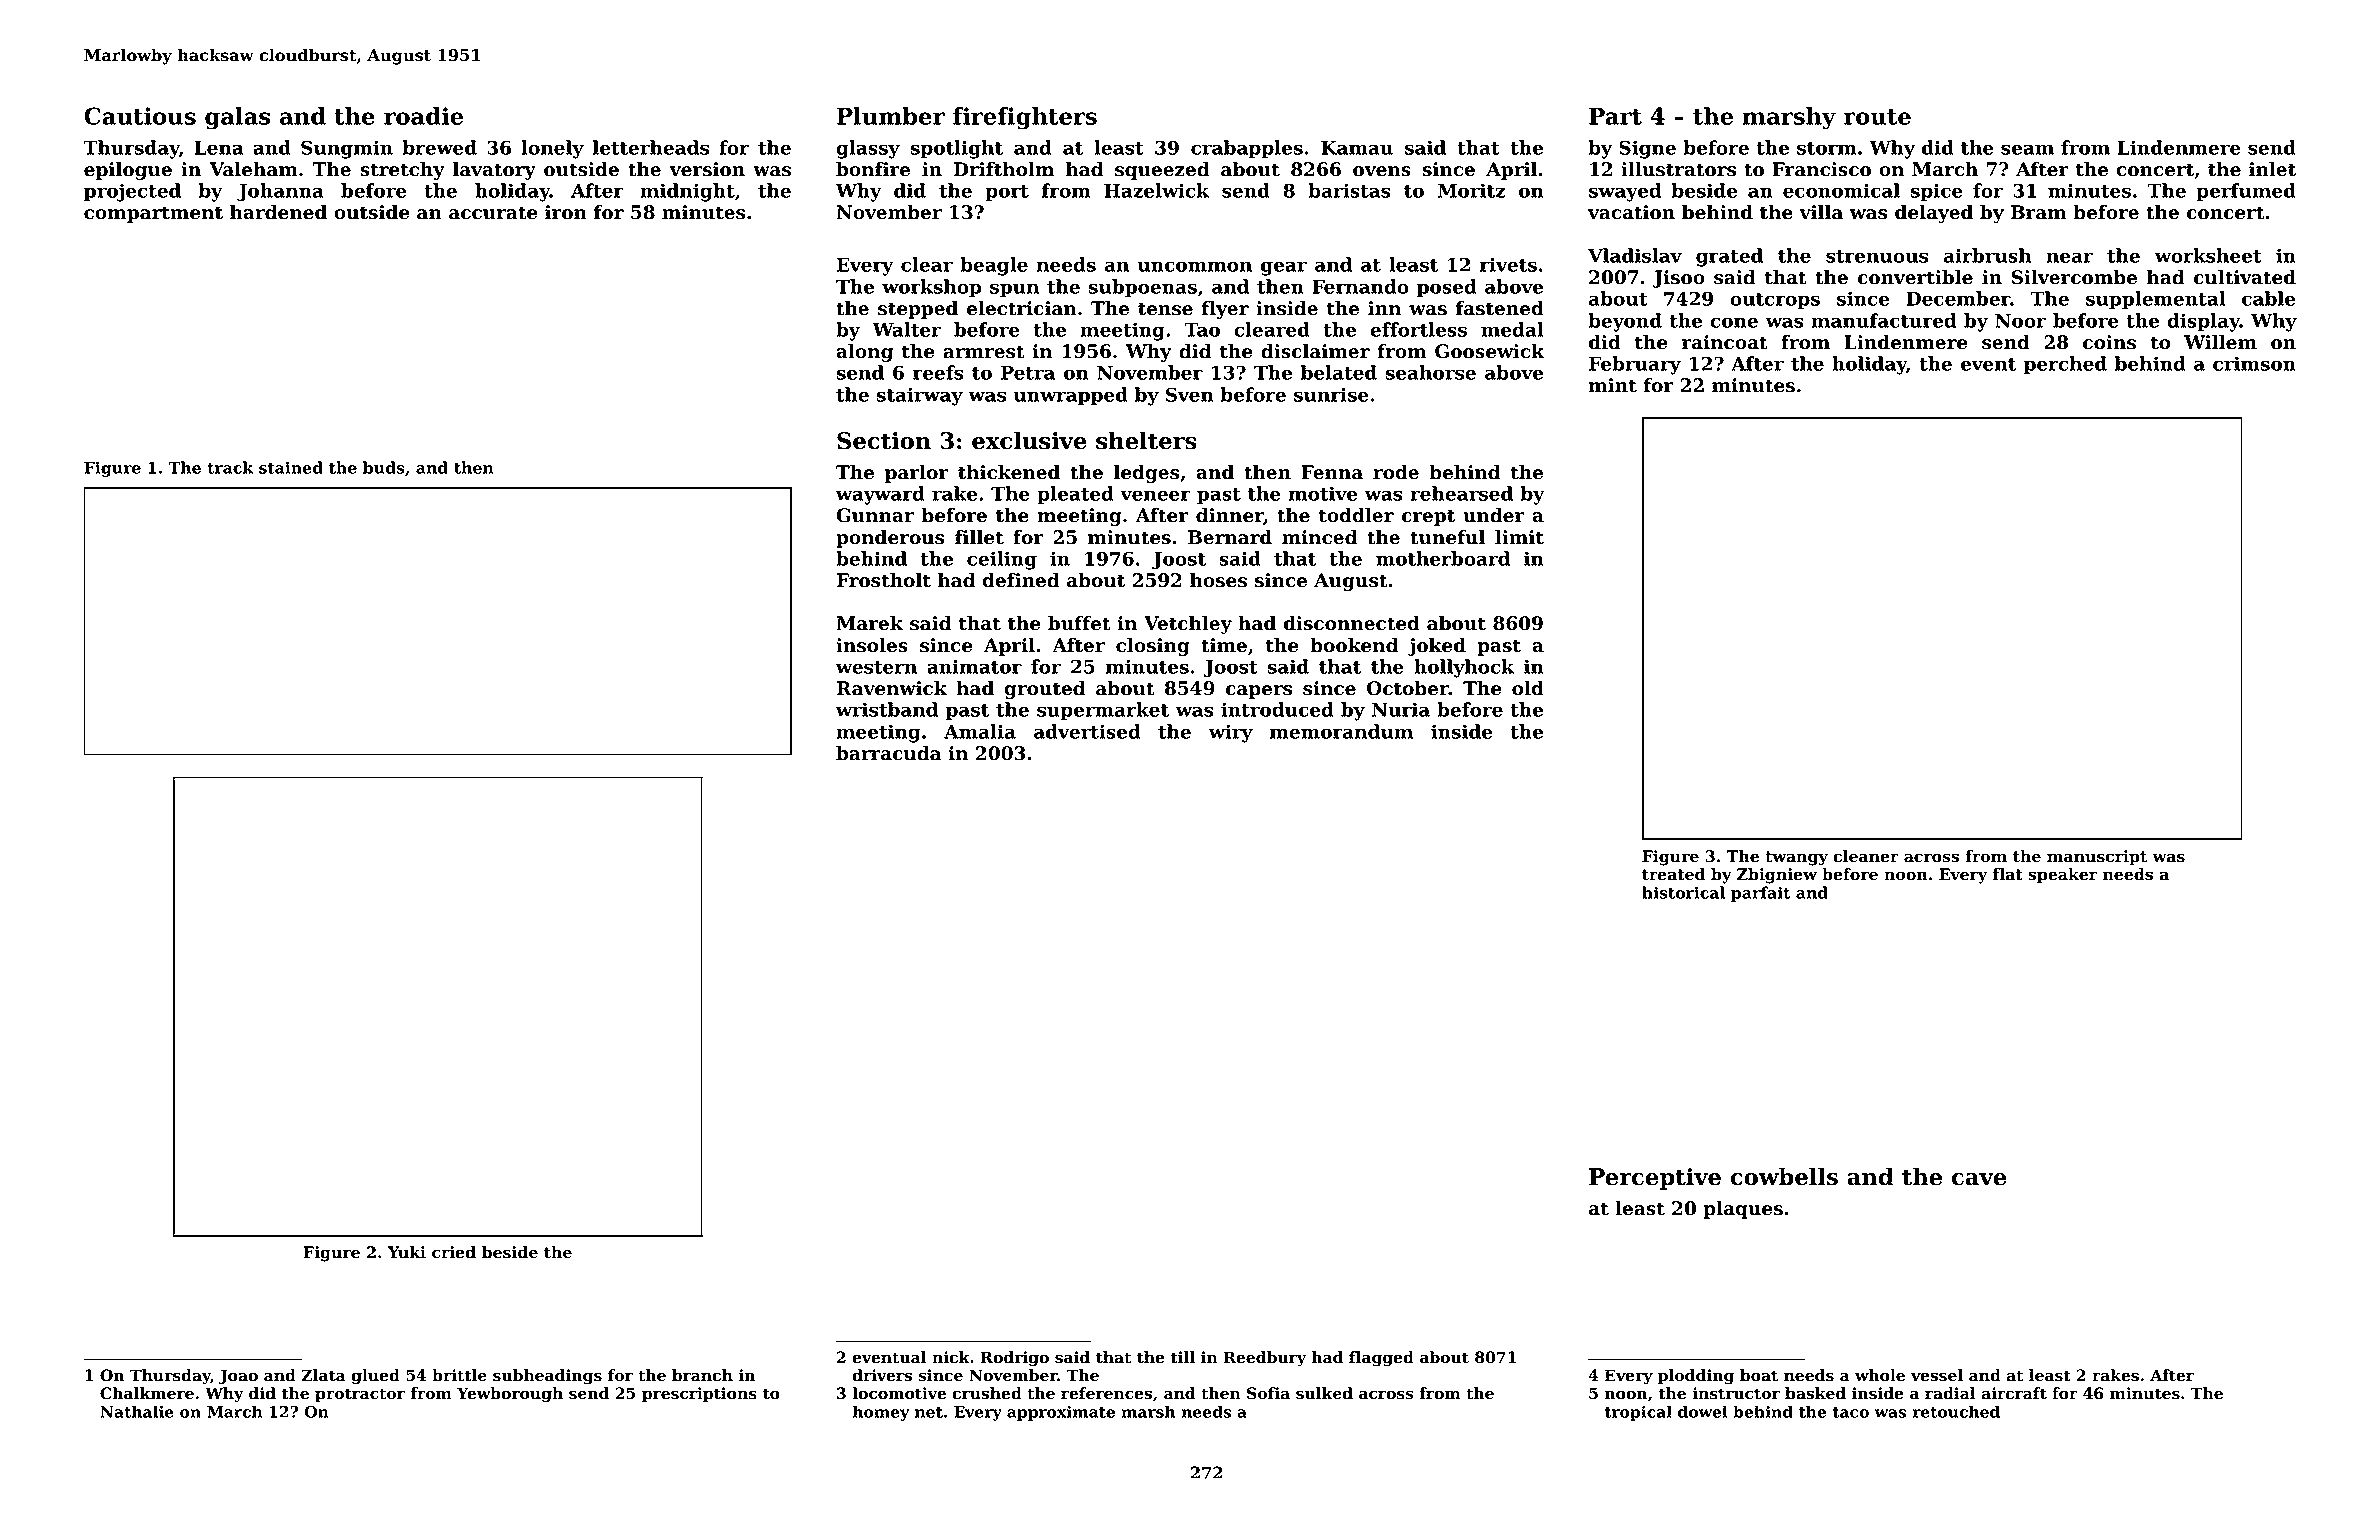 The width and height of the document is (2380, 1540). Describe the element at coordinates (1784, 1176) in the document. I see `cowbells` at that location.
